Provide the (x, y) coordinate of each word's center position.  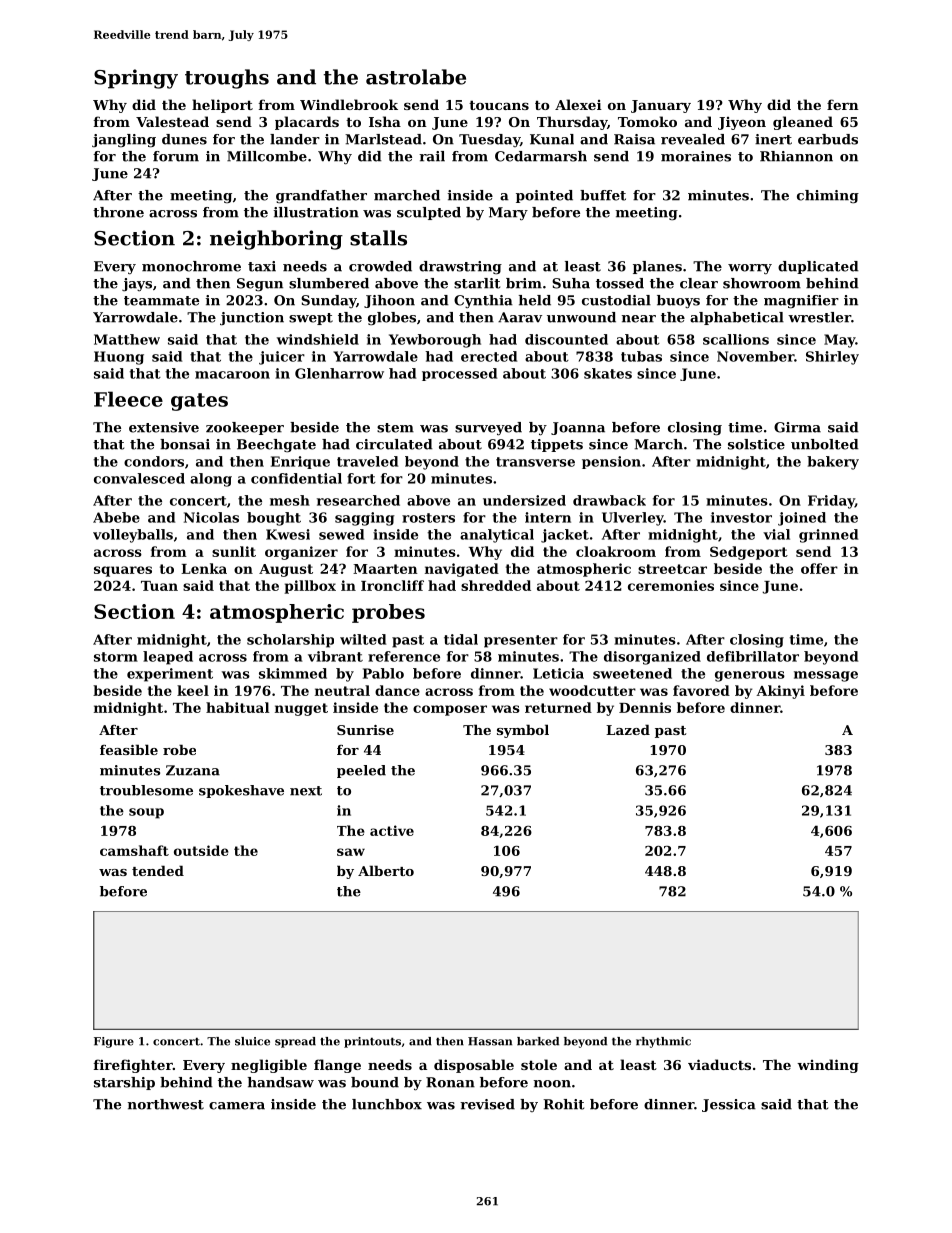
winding (828, 1066)
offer (819, 568)
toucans (499, 105)
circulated (394, 444)
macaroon (232, 375)
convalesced (139, 478)
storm (116, 657)
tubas (641, 356)
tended (158, 870)
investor (741, 517)
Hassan (490, 1041)
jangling (124, 141)
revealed (693, 139)
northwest (166, 1104)
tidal (461, 639)
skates (608, 373)
